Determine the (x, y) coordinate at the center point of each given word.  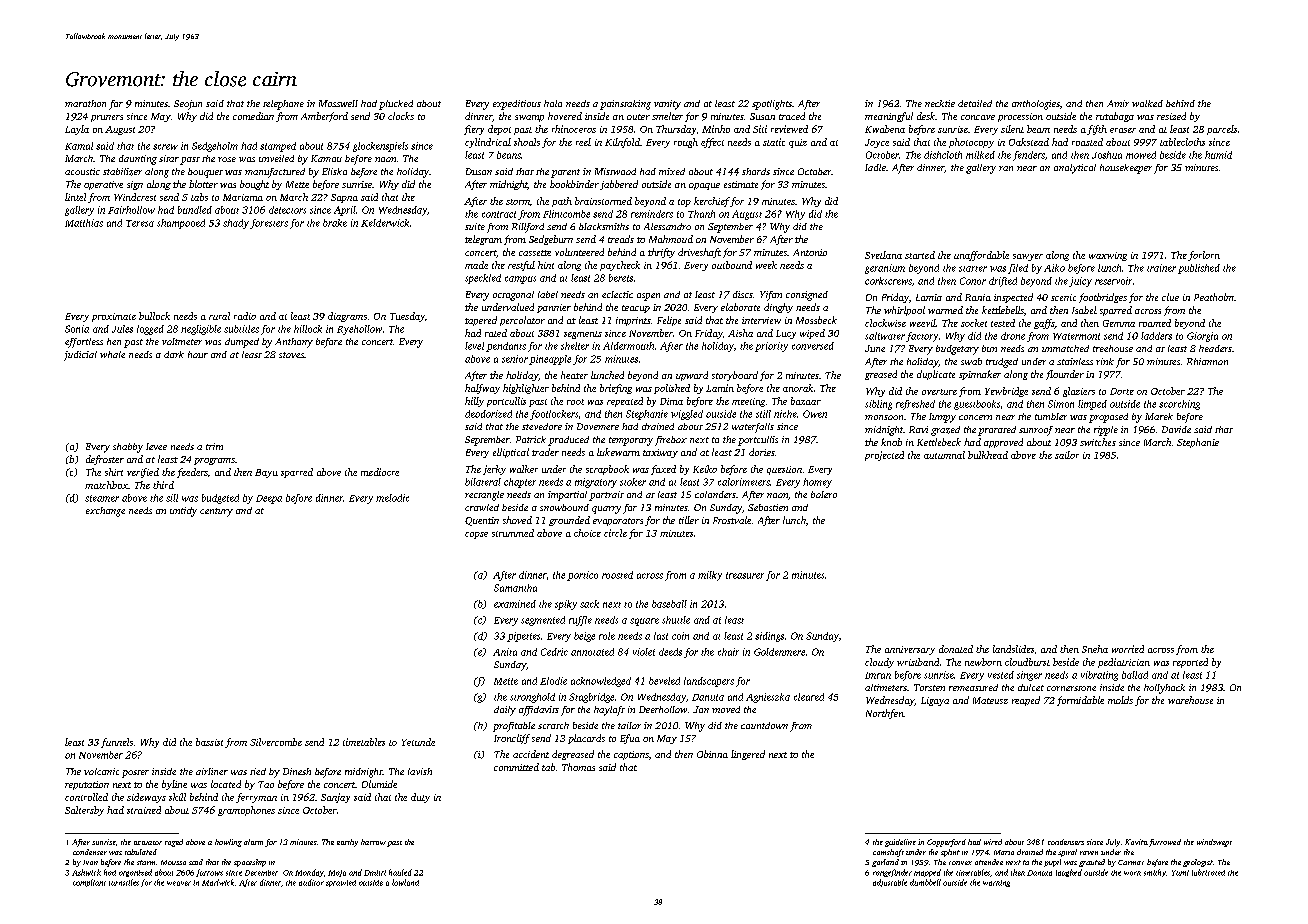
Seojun (188, 105)
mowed (1141, 155)
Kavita (1136, 842)
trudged (1002, 363)
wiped (812, 334)
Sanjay (335, 798)
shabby (128, 448)
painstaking (625, 105)
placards (586, 739)
